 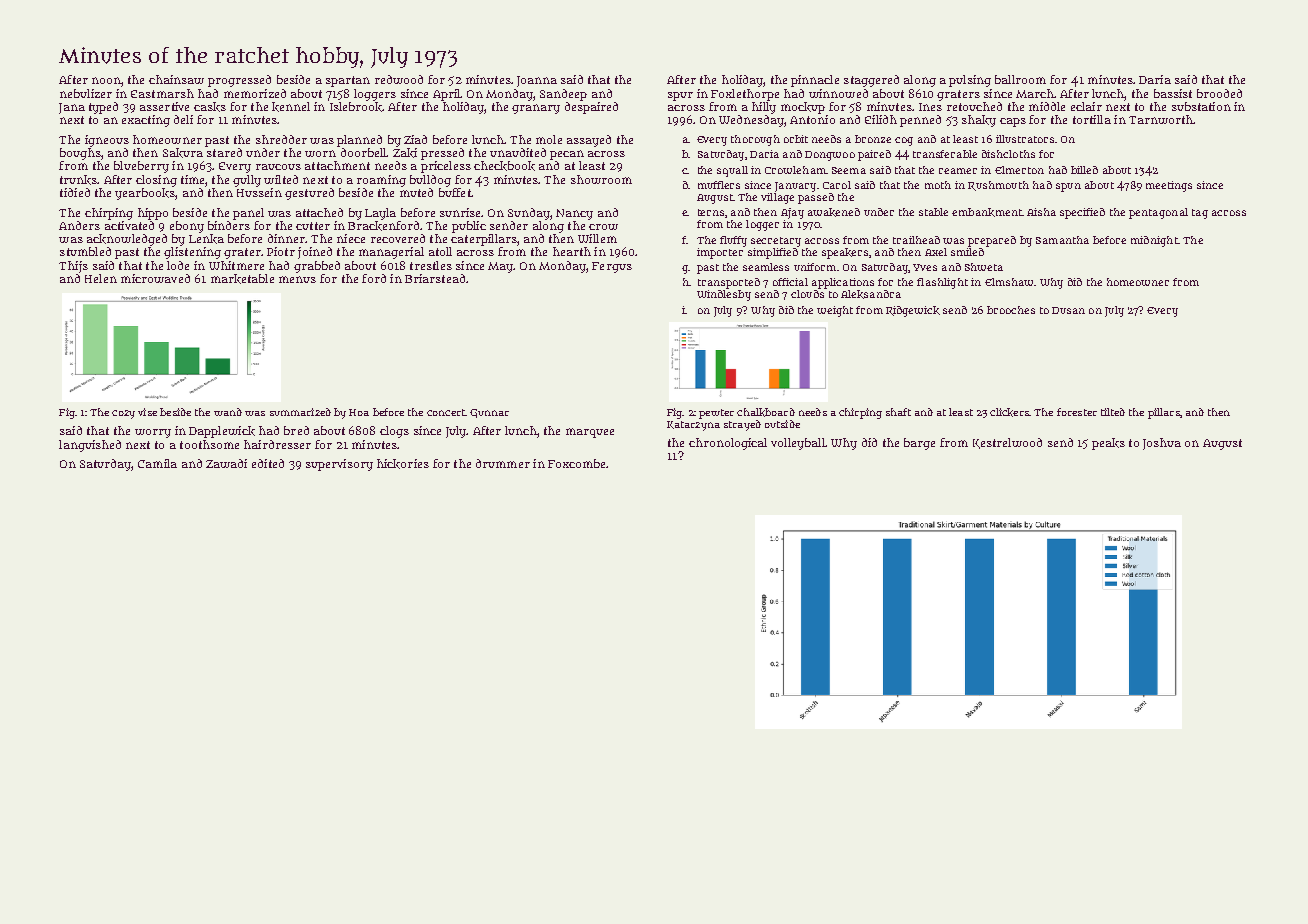 I want to click on meetings, so click(x=1169, y=186).
